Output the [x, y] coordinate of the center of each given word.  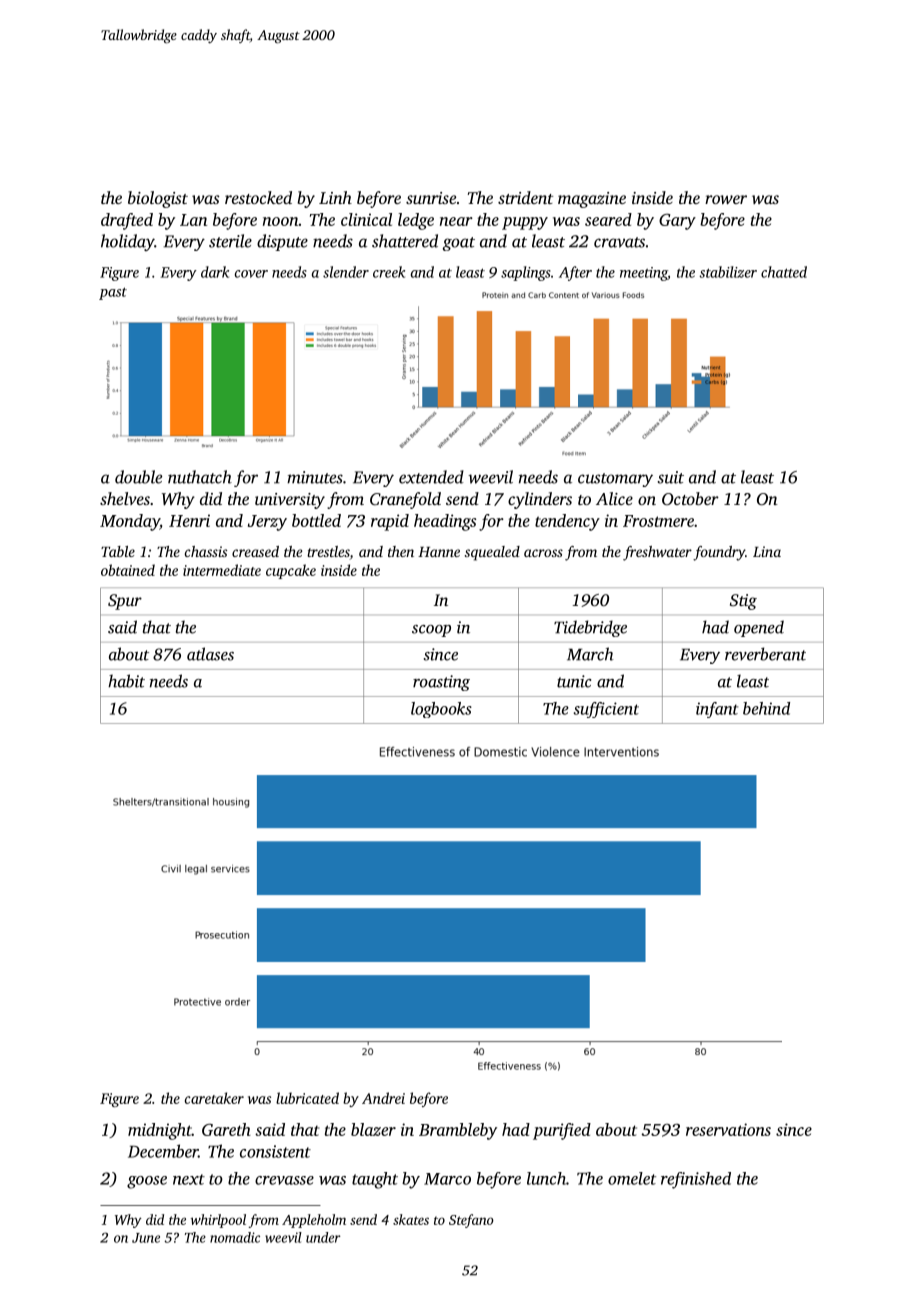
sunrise [431, 198]
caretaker [214, 1098]
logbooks [441, 710]
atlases [210, 654]
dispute [282, 242]
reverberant [765, 654]
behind [766, 708]
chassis [206, 551]
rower [726, 199]
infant [717, 710]
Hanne [439, 552]
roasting [441, 683]
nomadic [235, 1237]
